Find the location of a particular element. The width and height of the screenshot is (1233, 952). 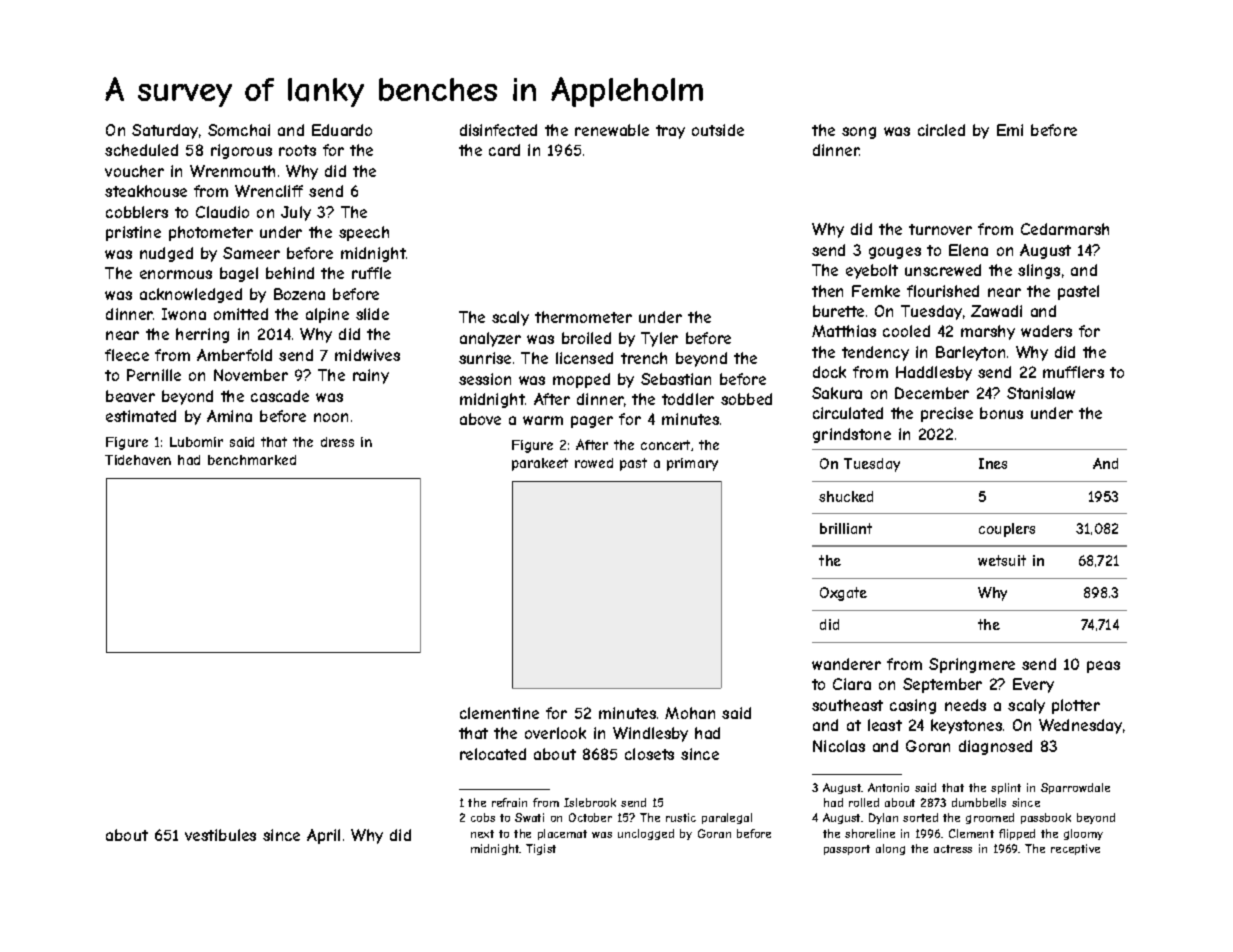

Emi is located at coordinates (1010, 130).
